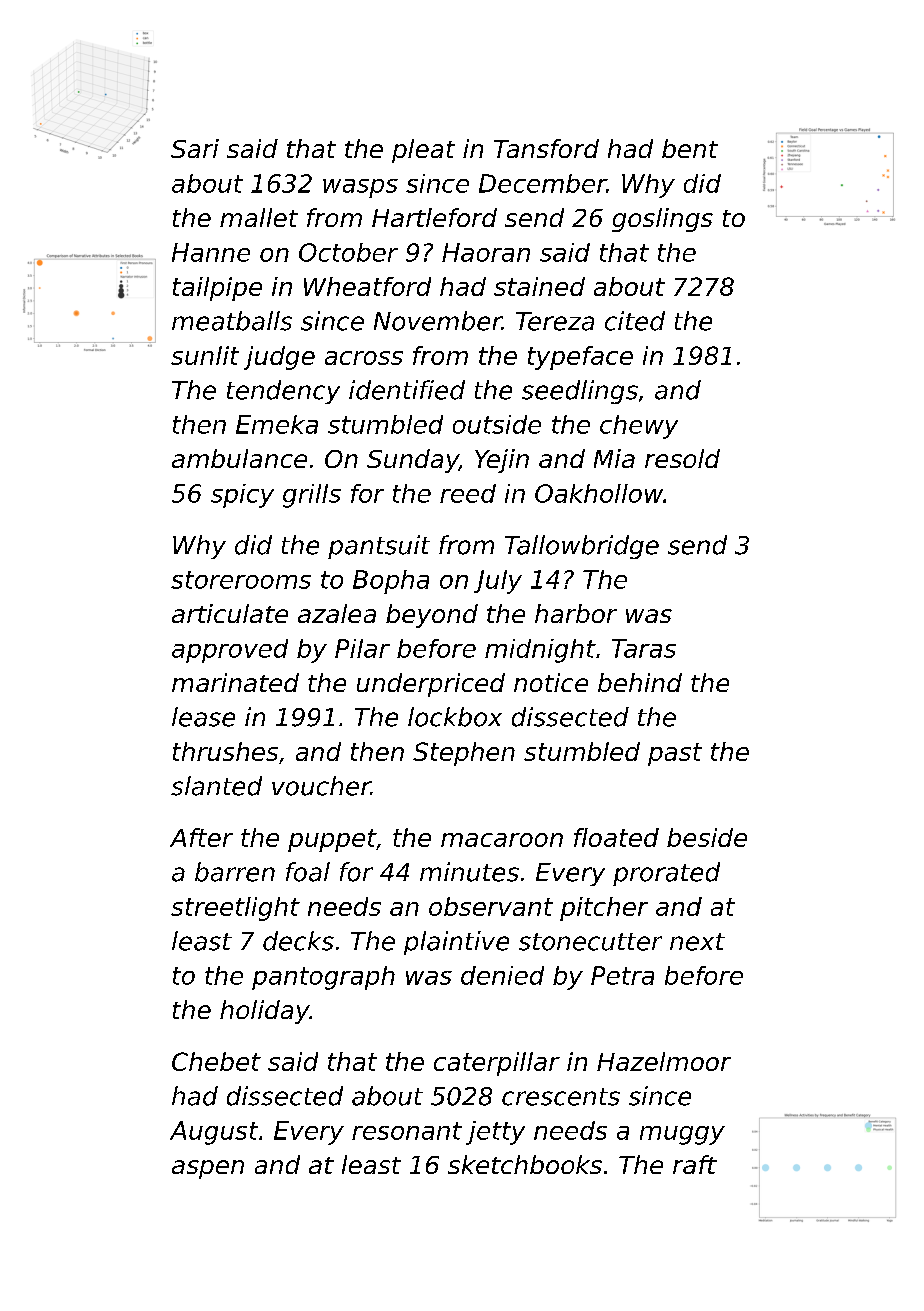 This image has width=924, height=1311. What do you see at coordinates (432, 616) in the image?
I see `beyond` at bounding box center [432, 616].
